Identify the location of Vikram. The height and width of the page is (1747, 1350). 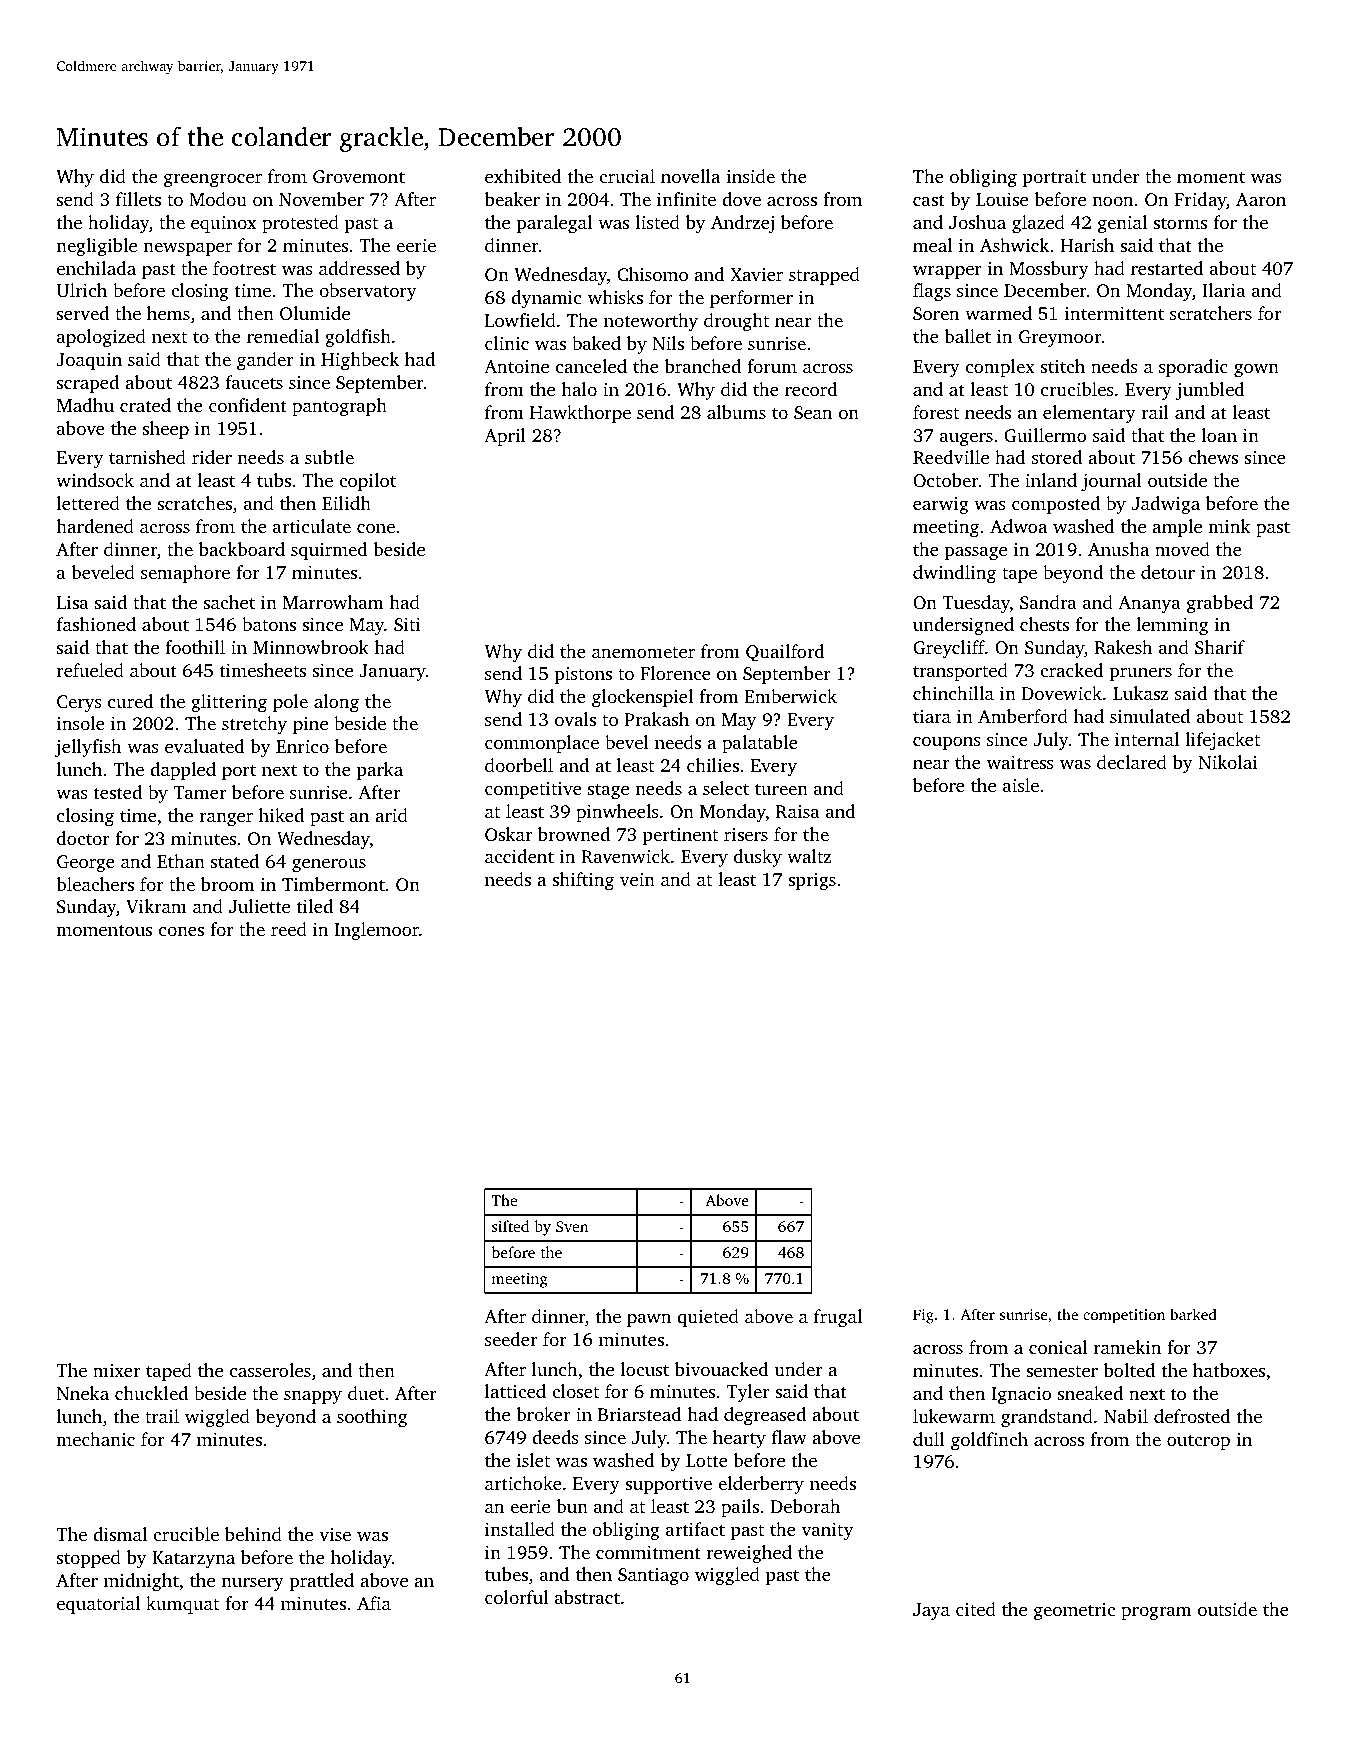
(156, 906).
